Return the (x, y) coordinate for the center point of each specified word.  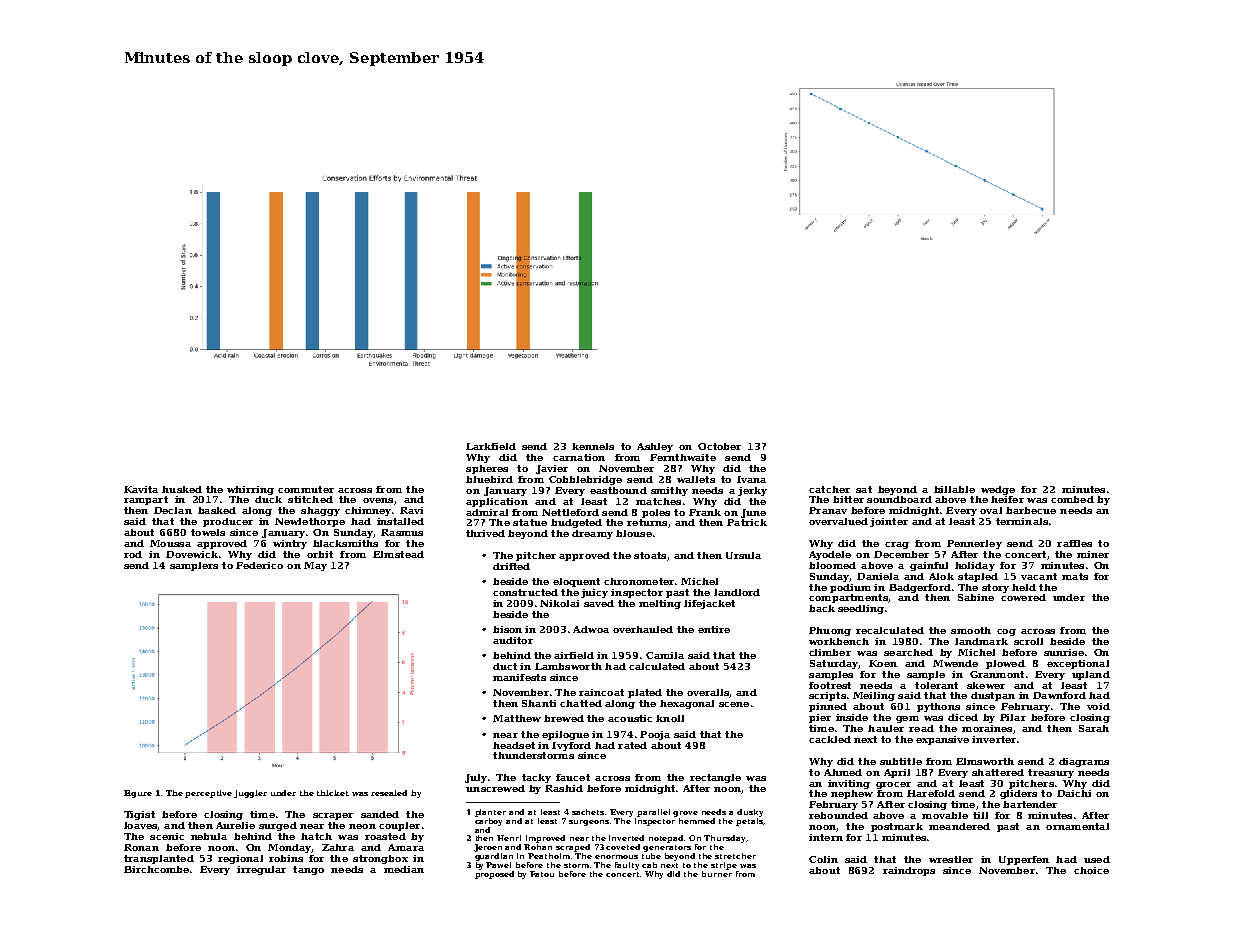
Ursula (743, 555)
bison (507, 629)
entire (714, 629)
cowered (1023, 597)
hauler (886, 728)
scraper (333, 816)
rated (632, 745)
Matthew (517, 718)
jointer (889, 522)
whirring (250, 490)
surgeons (589, 823)
